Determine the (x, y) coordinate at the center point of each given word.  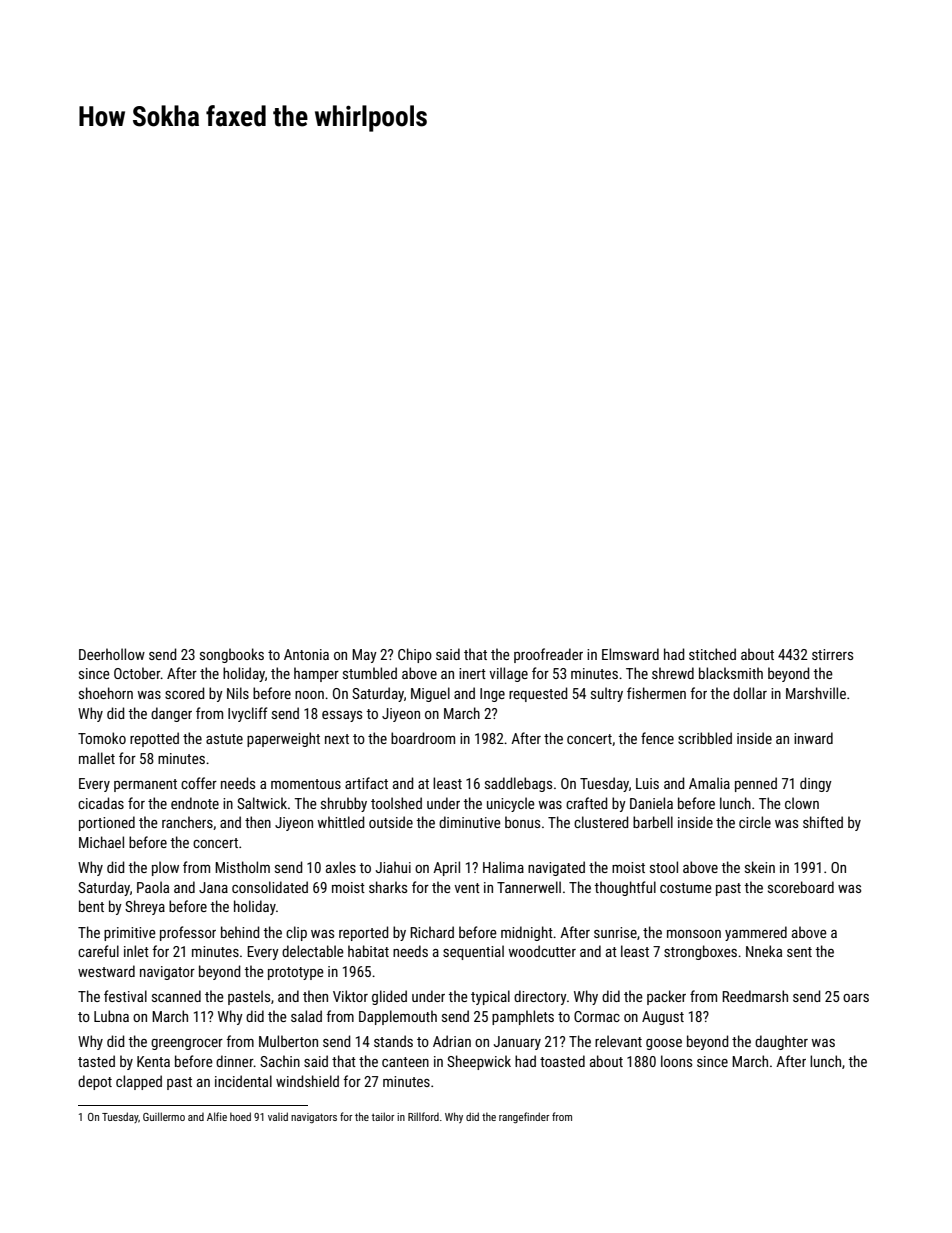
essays (342, 716)
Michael (101, 842)
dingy (816, 784)
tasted (96, 1061)
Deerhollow (112, 654)
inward (813, 738)
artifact (366, 783)
